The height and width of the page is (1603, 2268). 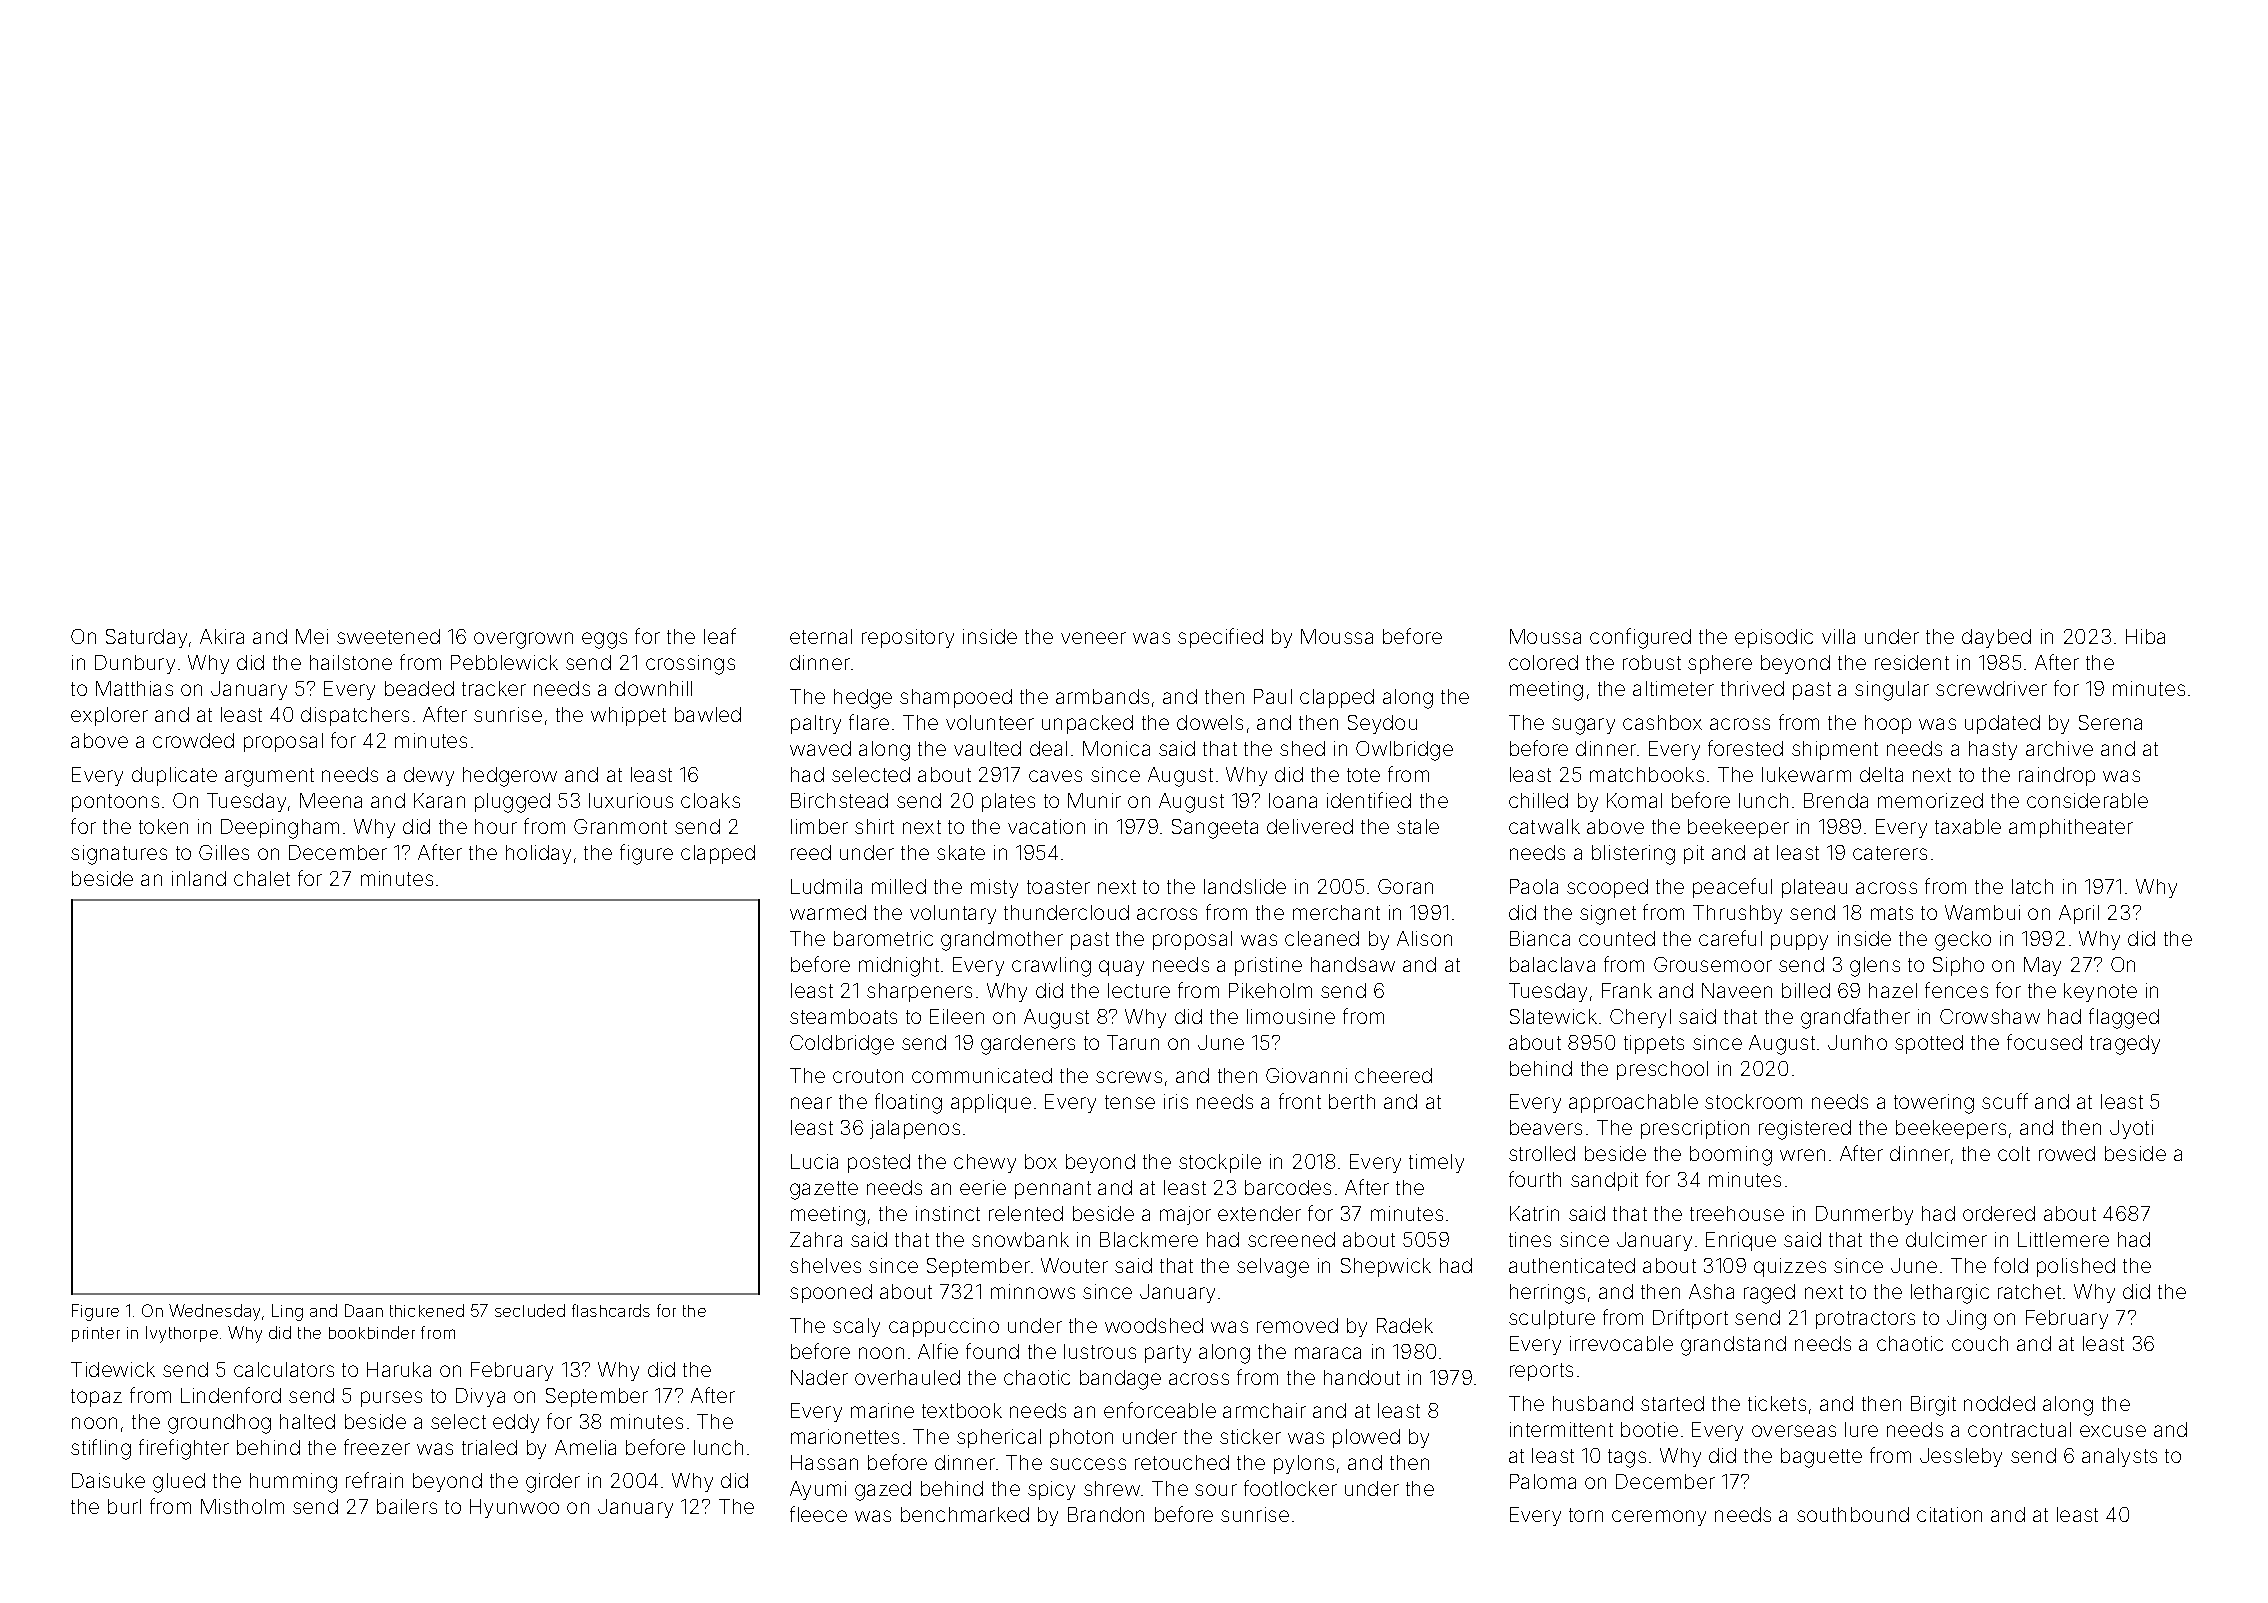 What do you see at coordinates (1300, 1101) in the page?
I see `front` at bounding box center [1300, 1101].
